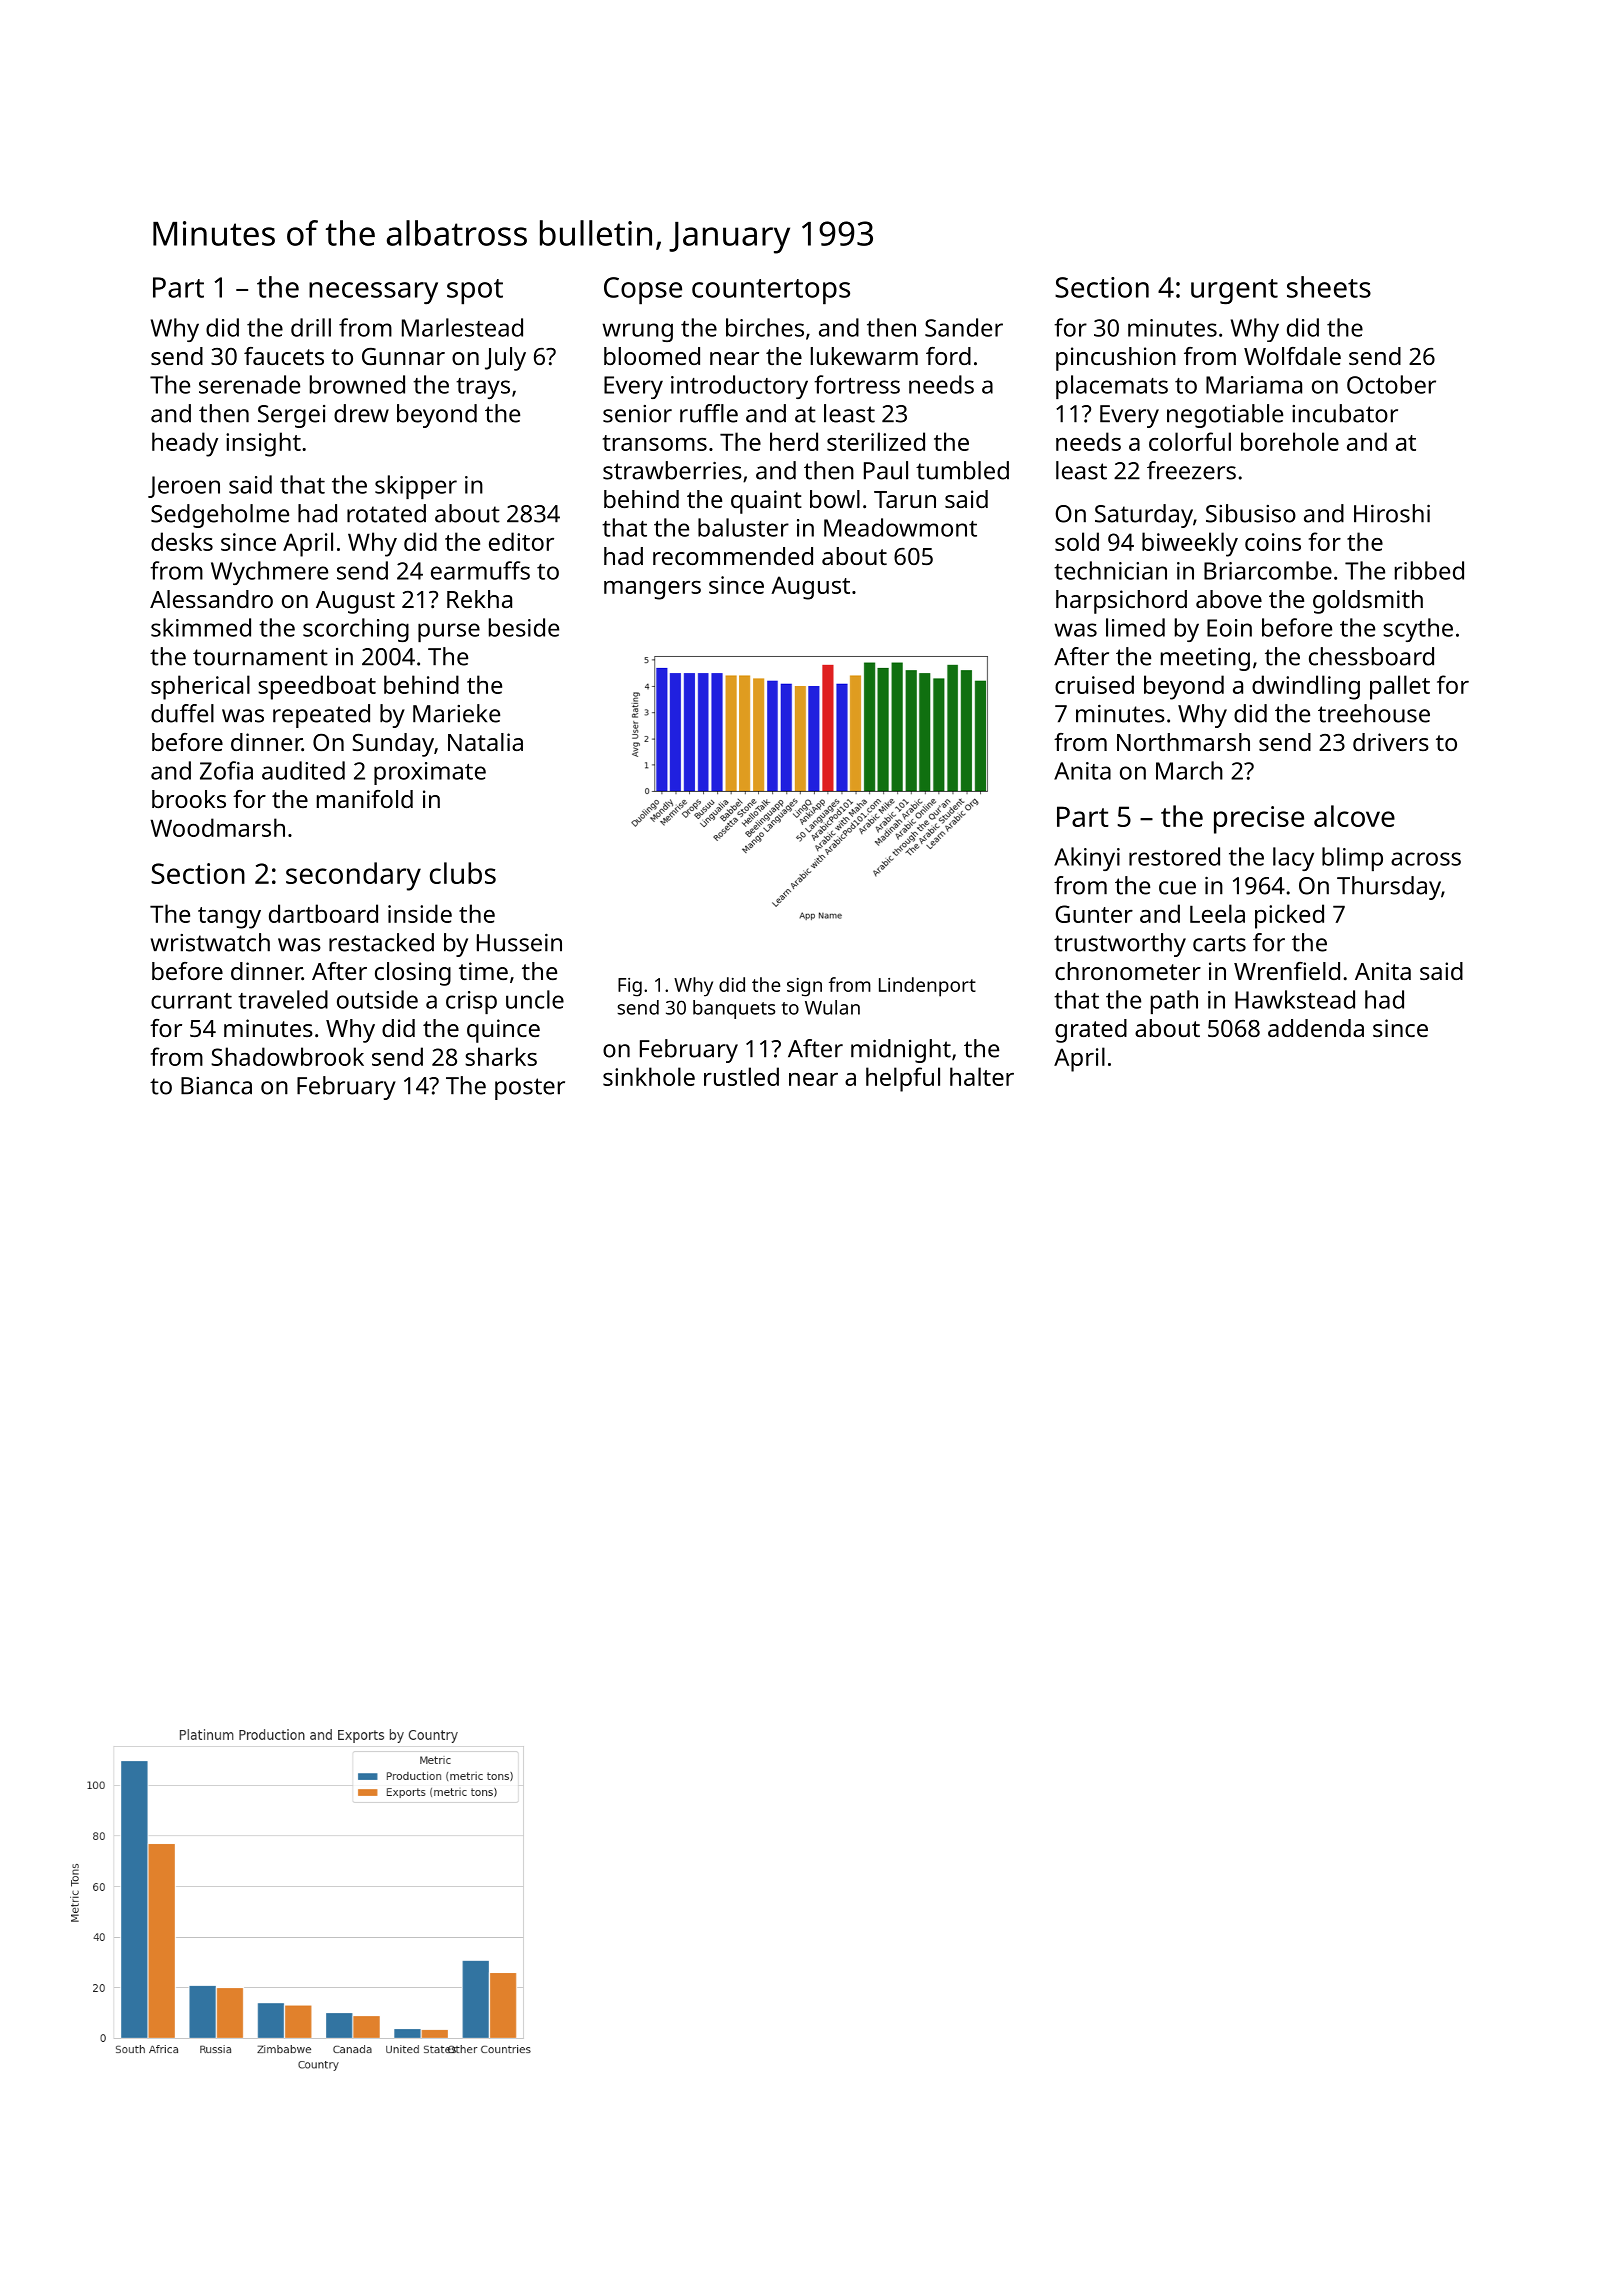  Describe the element at coordinates (1306, 687) in the screenshot. I see `dwindling` at that location.
